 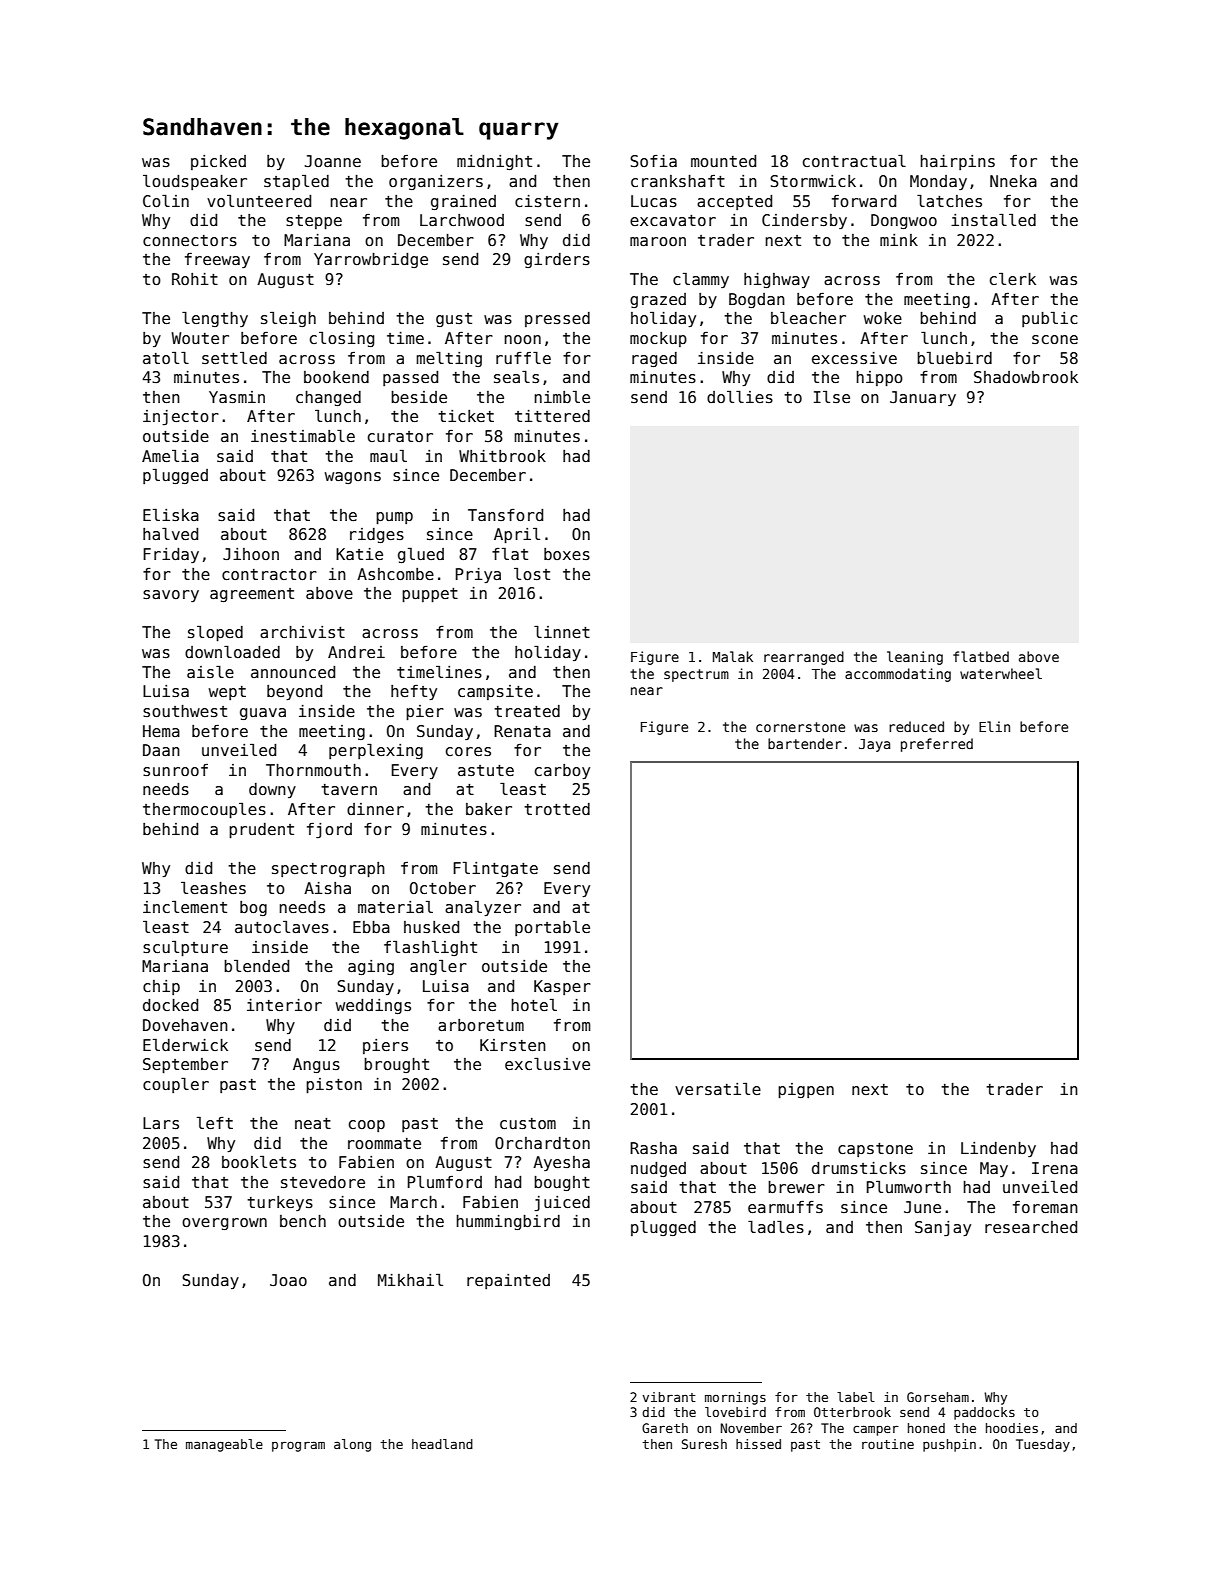 I want to click on January, so click(x=923, y=398).
